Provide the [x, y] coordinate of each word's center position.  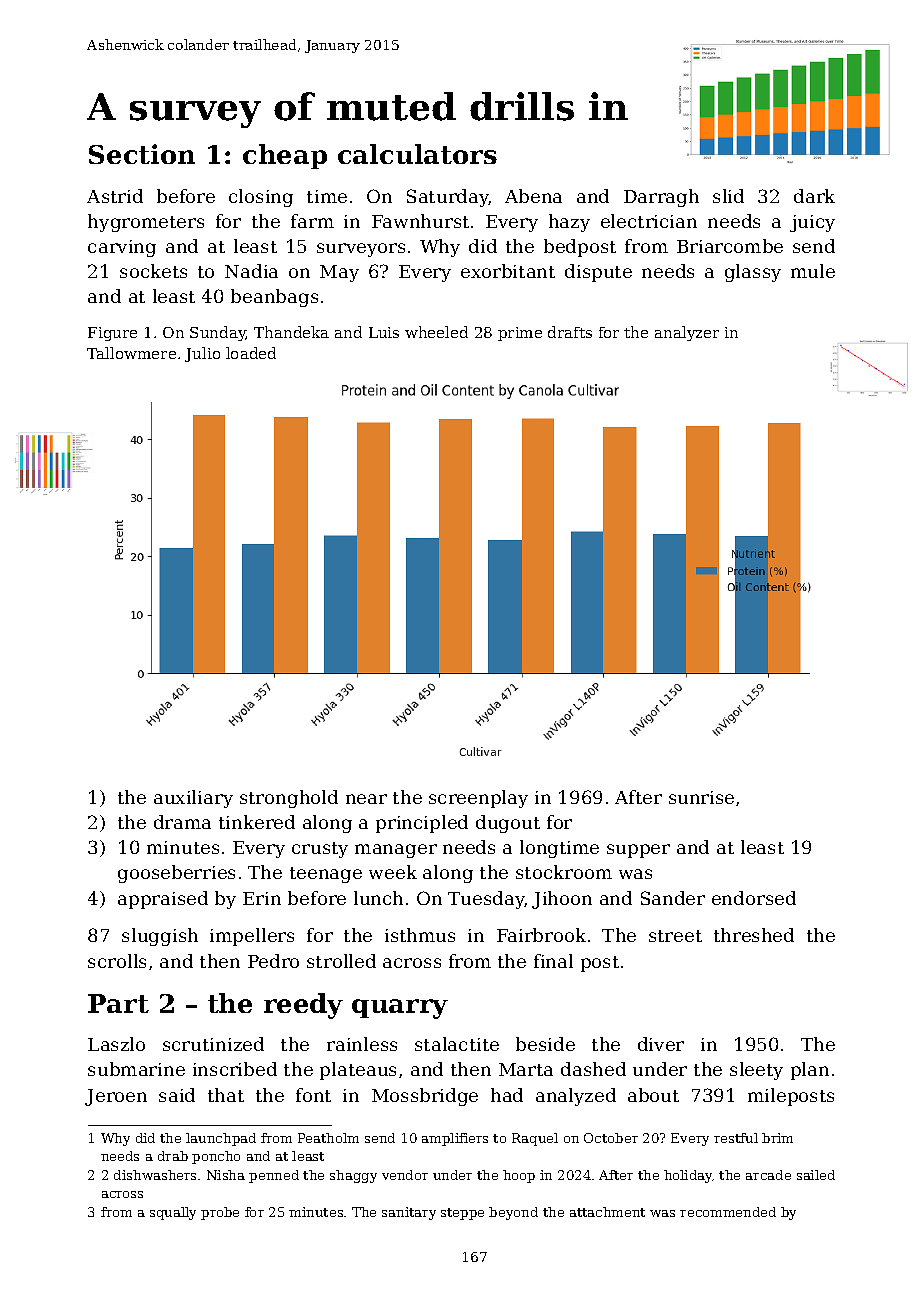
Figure [112, 334]
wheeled [436, 332]
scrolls [117, 961]
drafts [570, 332]
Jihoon [562, 900]
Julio [202, 354]
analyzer [687, 333]
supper [638, 851]
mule [813, 271]
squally [173, 1213]
